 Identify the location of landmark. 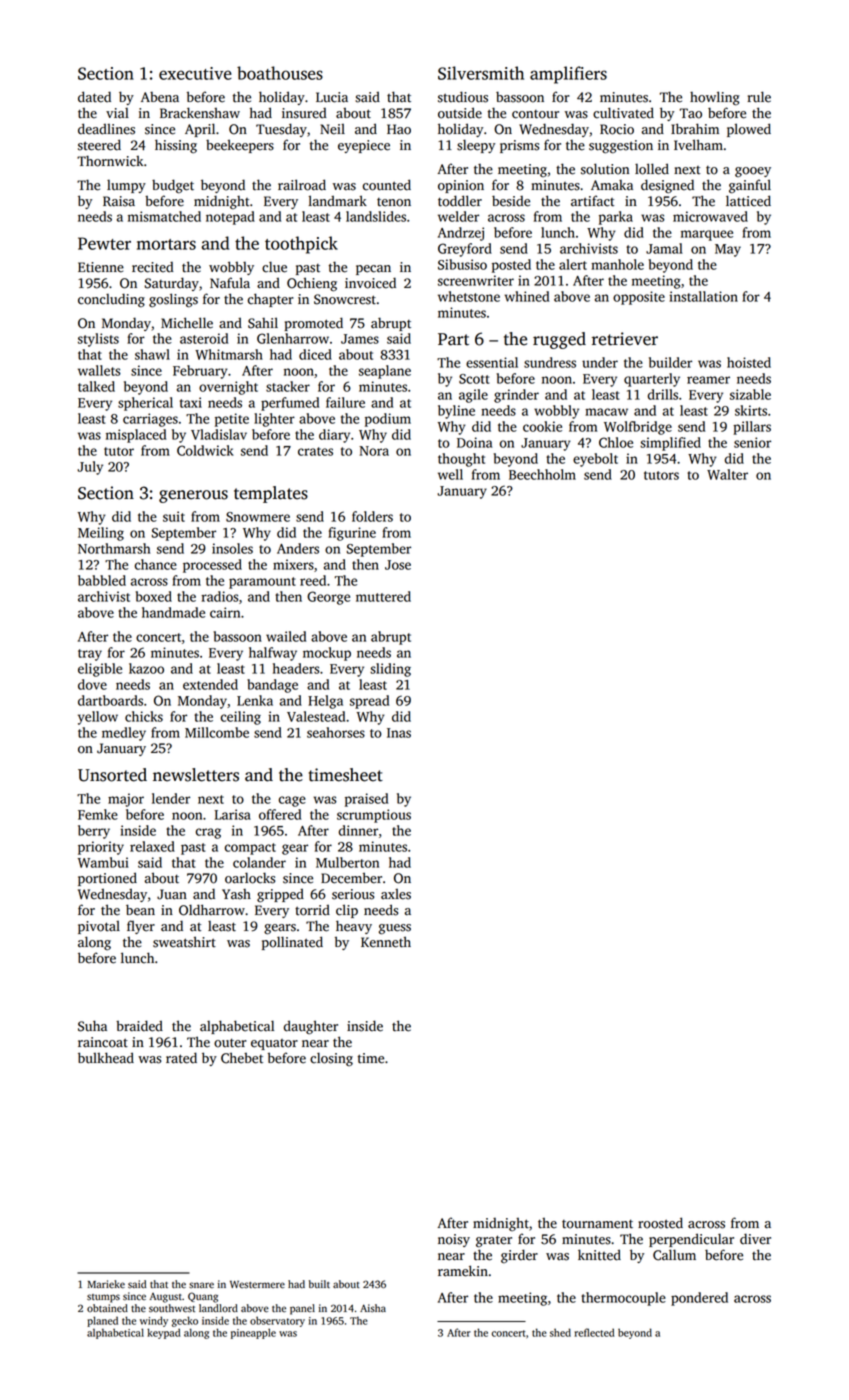
(337, 201).
